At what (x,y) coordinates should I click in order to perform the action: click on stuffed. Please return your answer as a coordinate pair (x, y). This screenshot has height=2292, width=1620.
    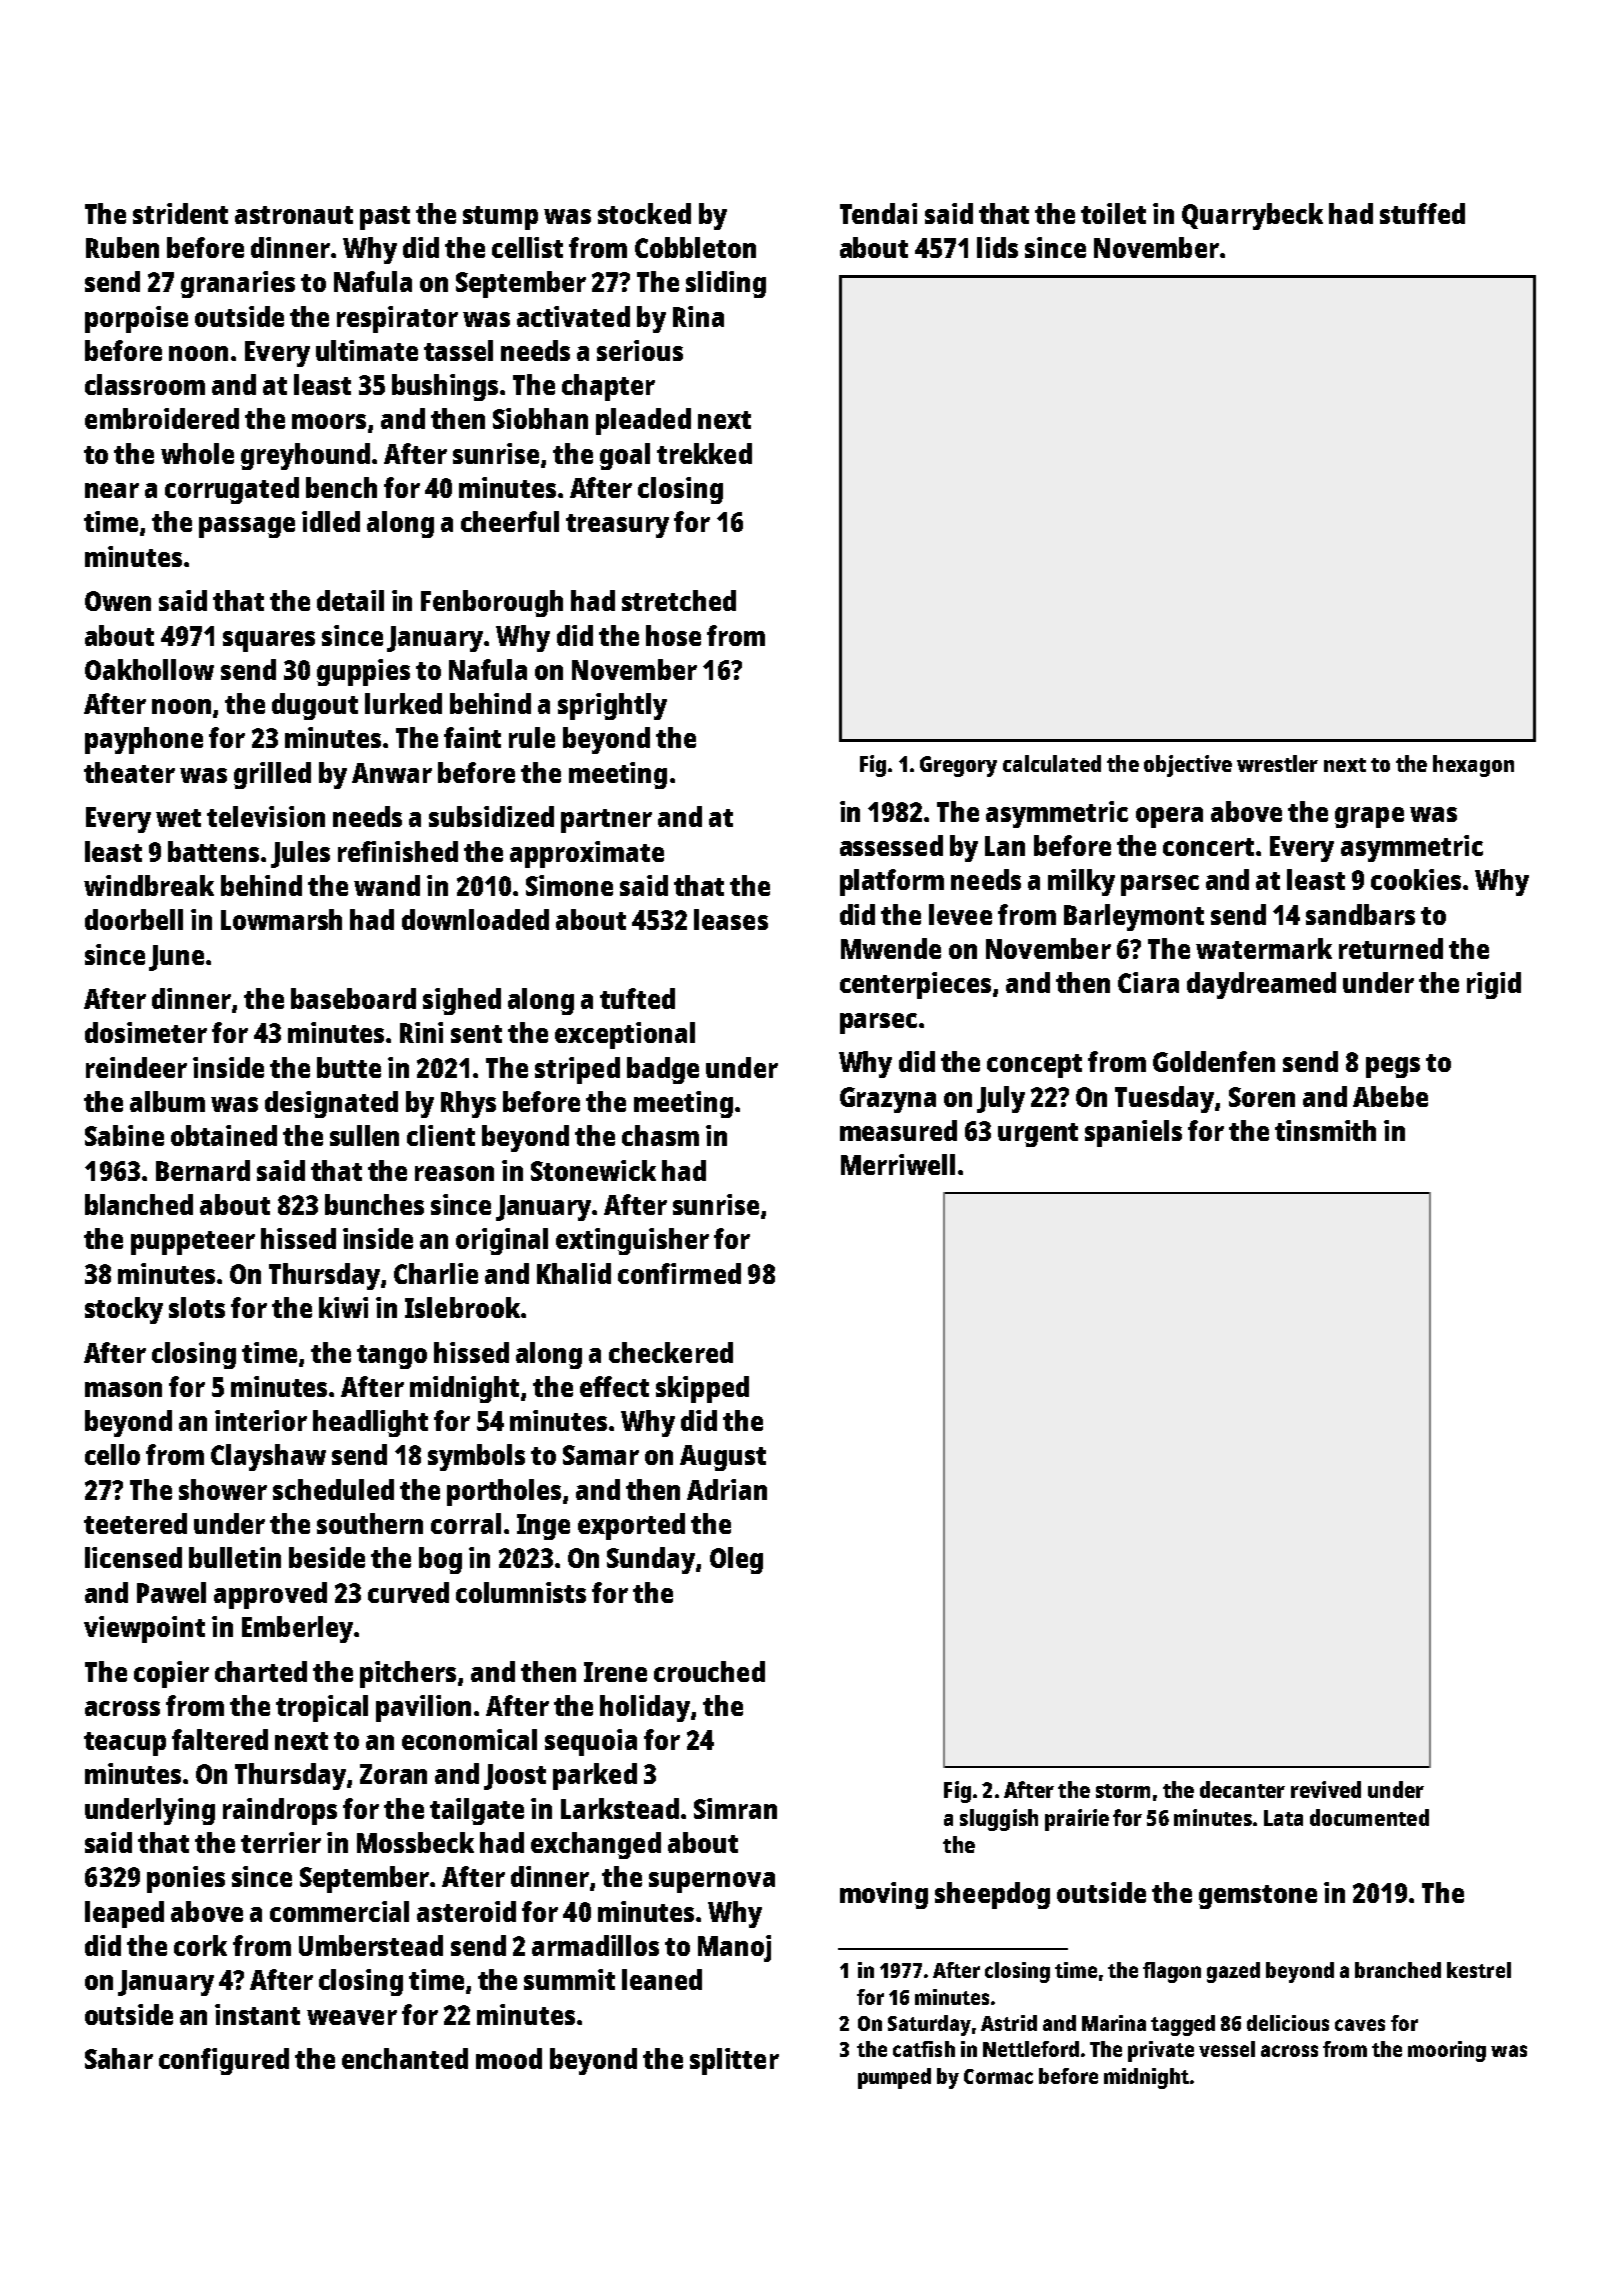
    Looking at the image, I should click on (1422, 213).
